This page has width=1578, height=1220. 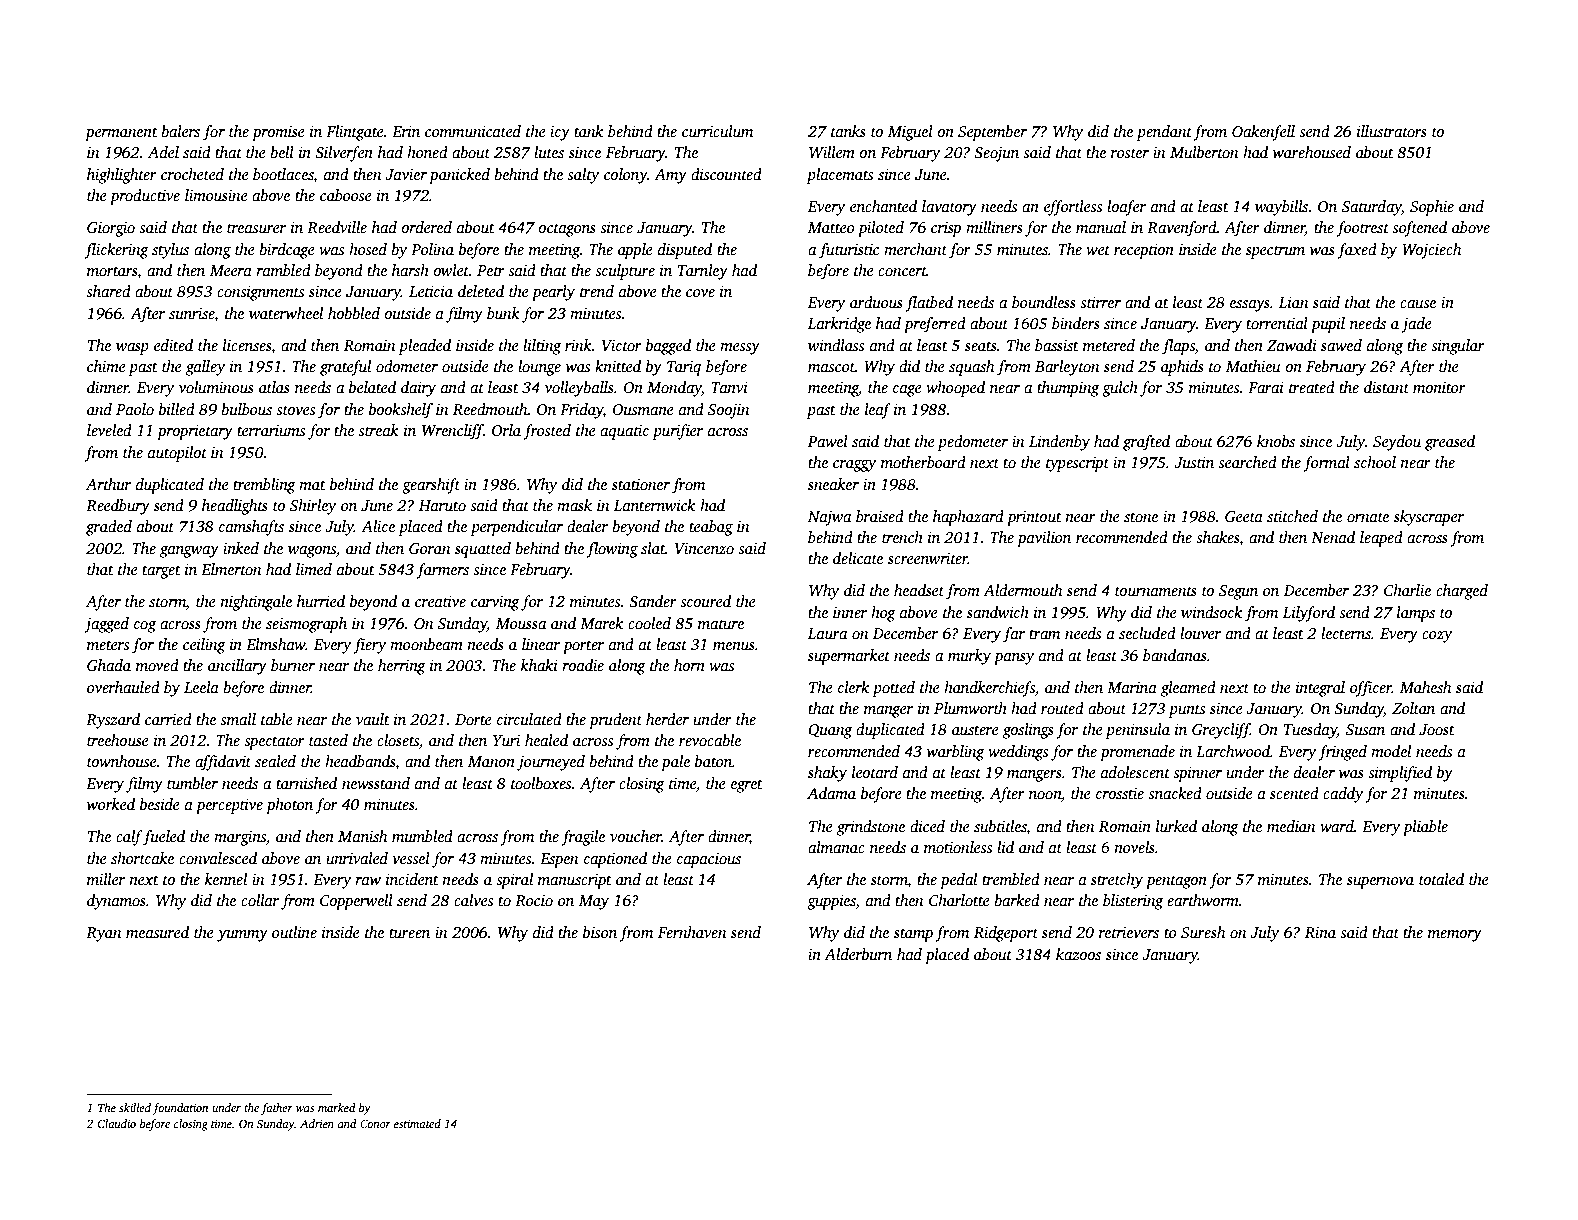 What do you see at coordinates (858, 954) in the page?
I see `Alderburn` at bounding box center [858, 954].
